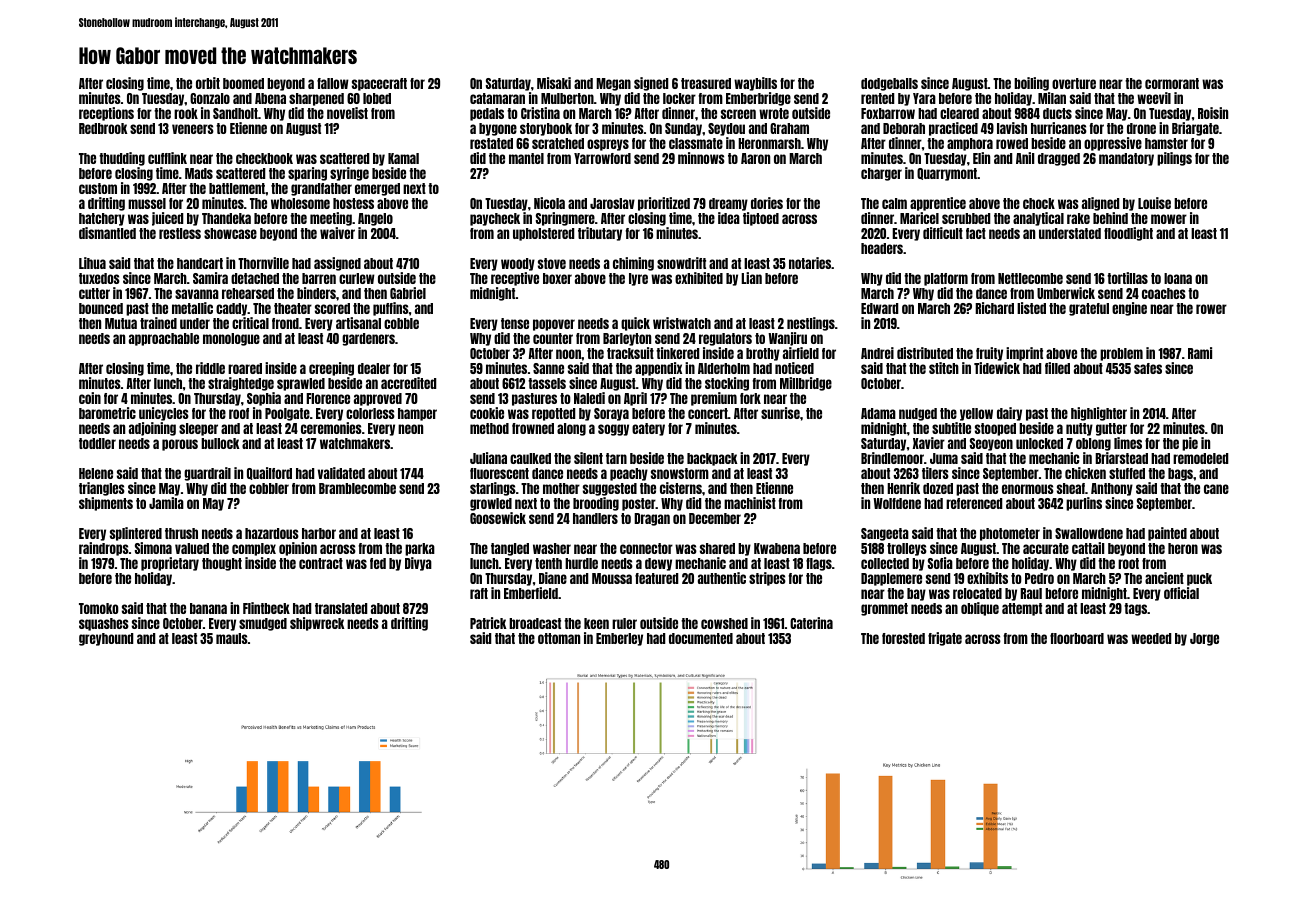 This screenshot has height=924, width=1308. What do you see at coordinates (403, 158) in the screenshot?
I see `Kamal` at bounding box center [403, 158].
